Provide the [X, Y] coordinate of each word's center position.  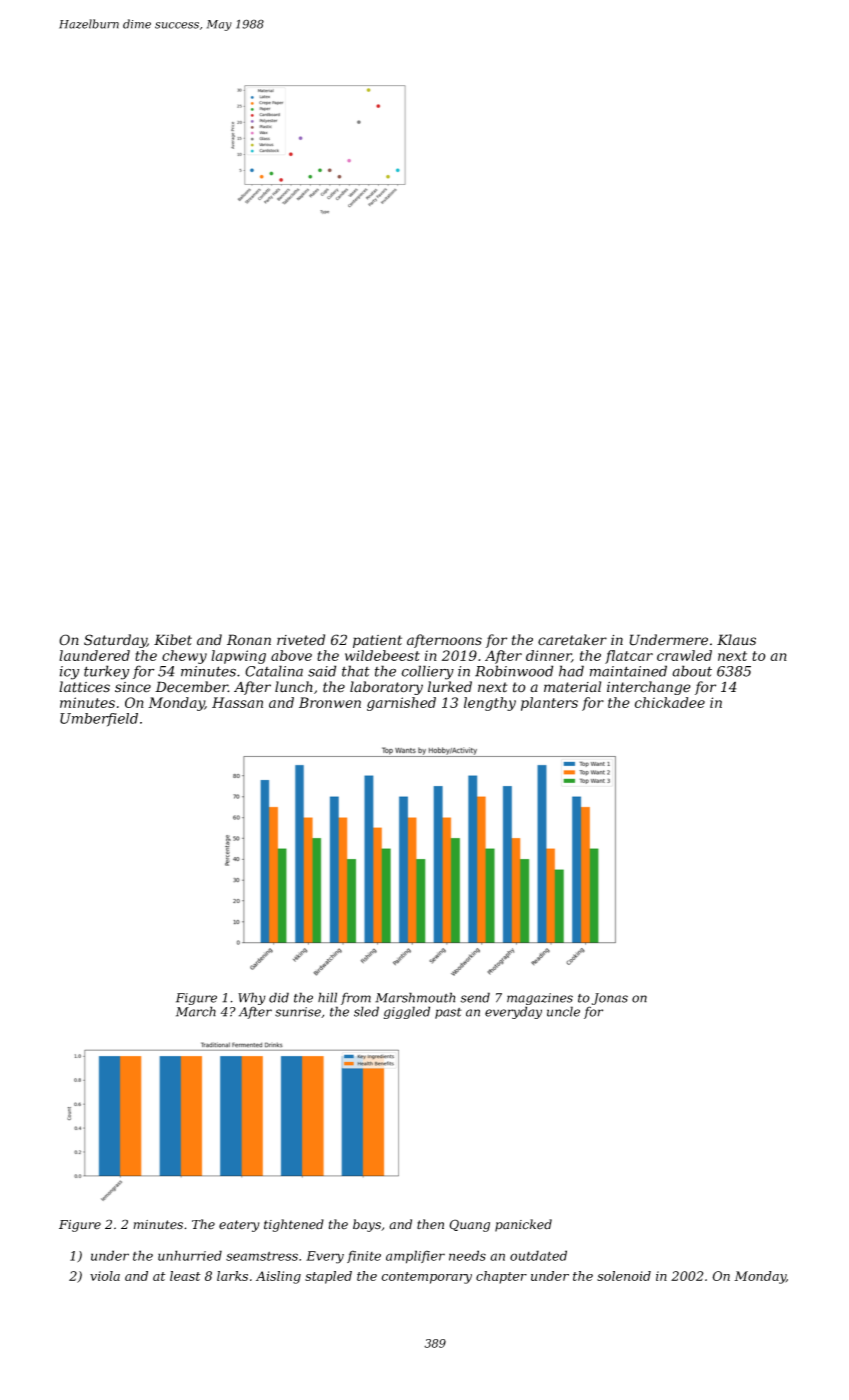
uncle [563, 1011]
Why [252, 998]
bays [367, 1225]
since [133, 687]
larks [232, 1276]
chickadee [670, 702]
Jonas [610, 999]
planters [549, 704]
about [692, 671]
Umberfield [99, 720]
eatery [239, 1226]
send [475, 997]
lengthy [490, 704]
